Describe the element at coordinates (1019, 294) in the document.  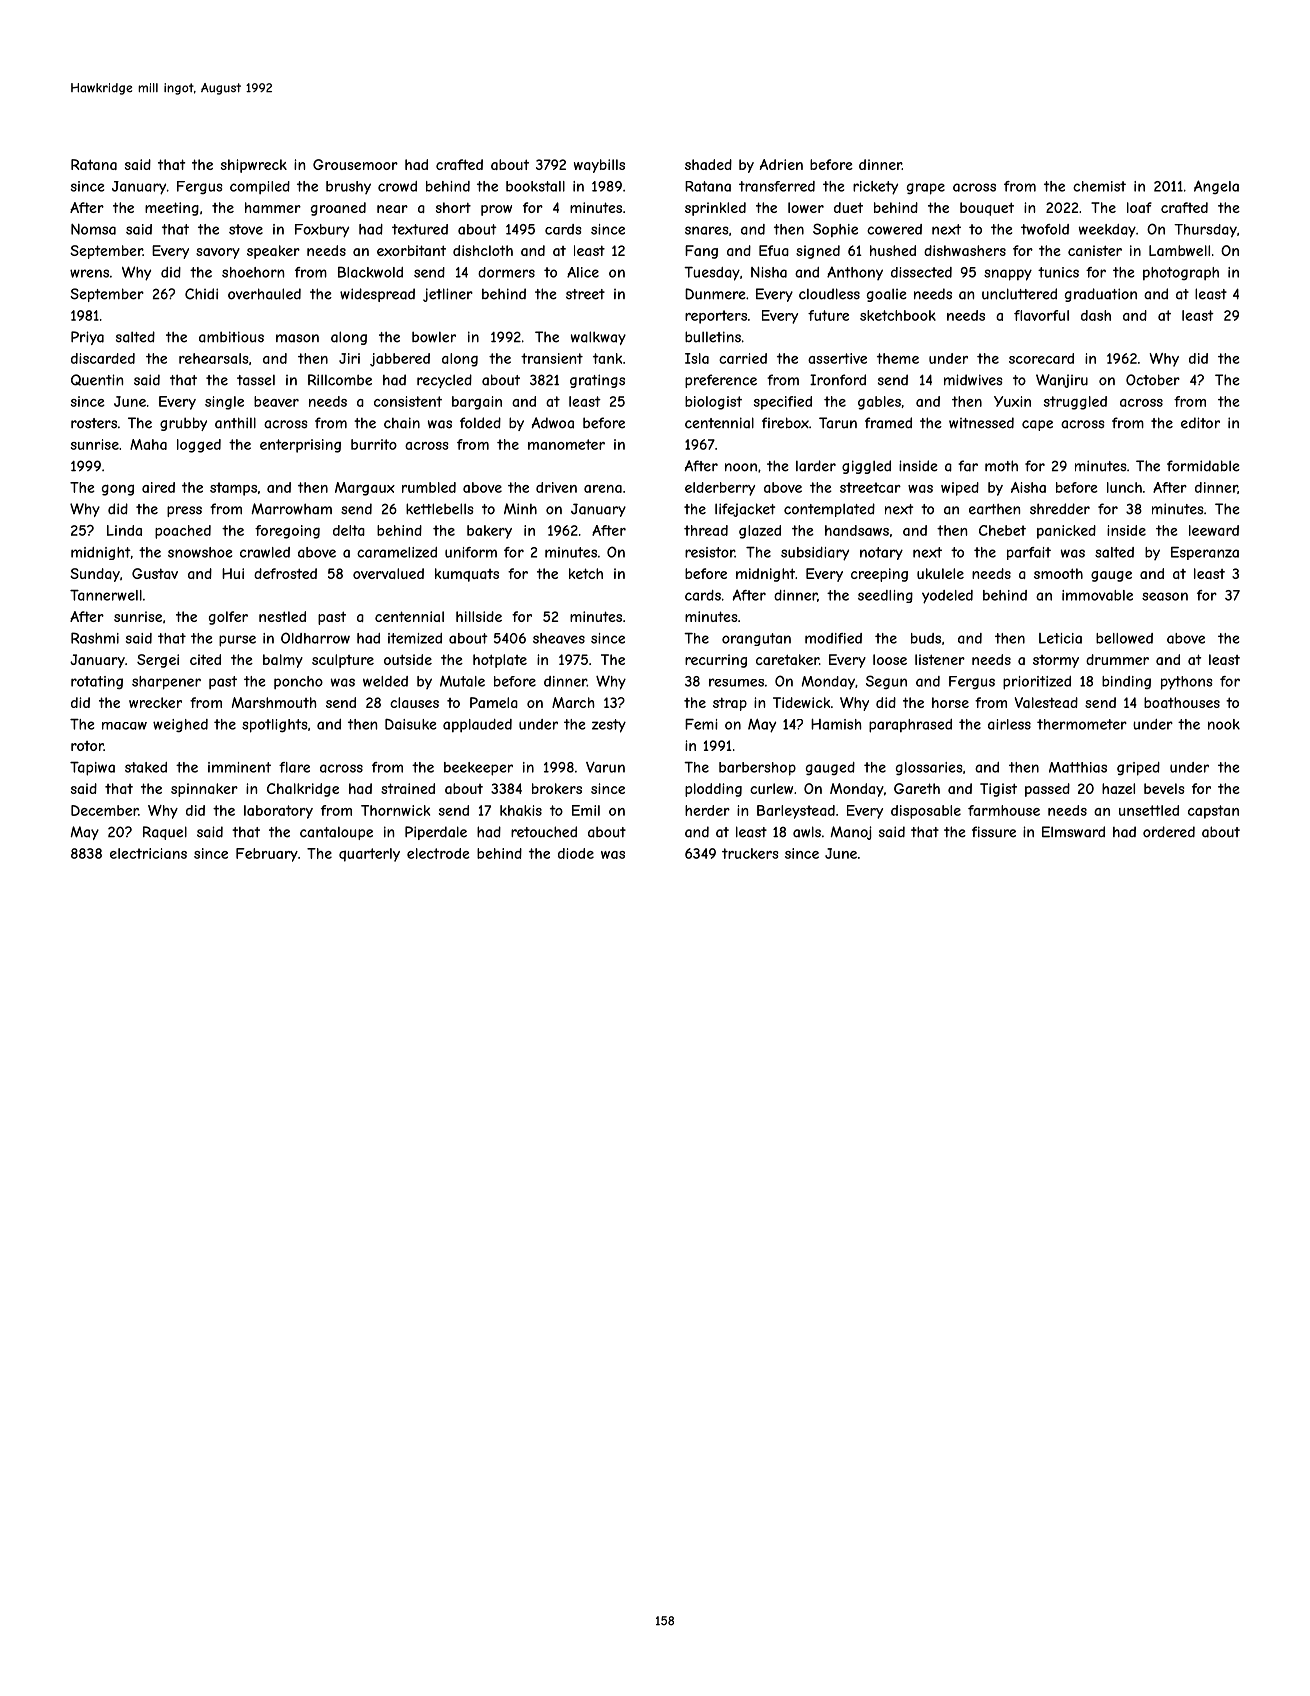
I see `uncluttered` at that location.
